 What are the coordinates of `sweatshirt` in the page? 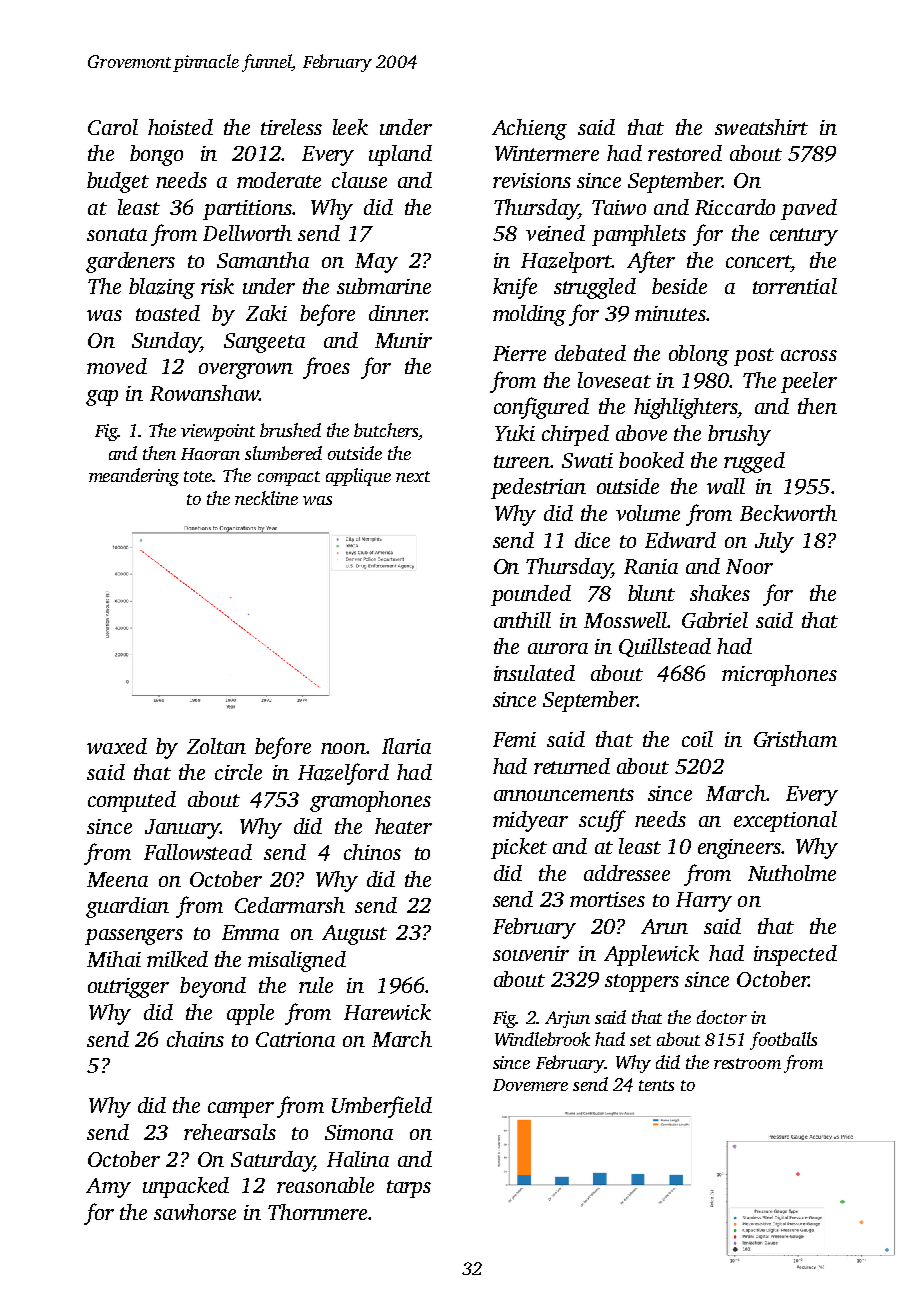 It's located at (761, 127).
